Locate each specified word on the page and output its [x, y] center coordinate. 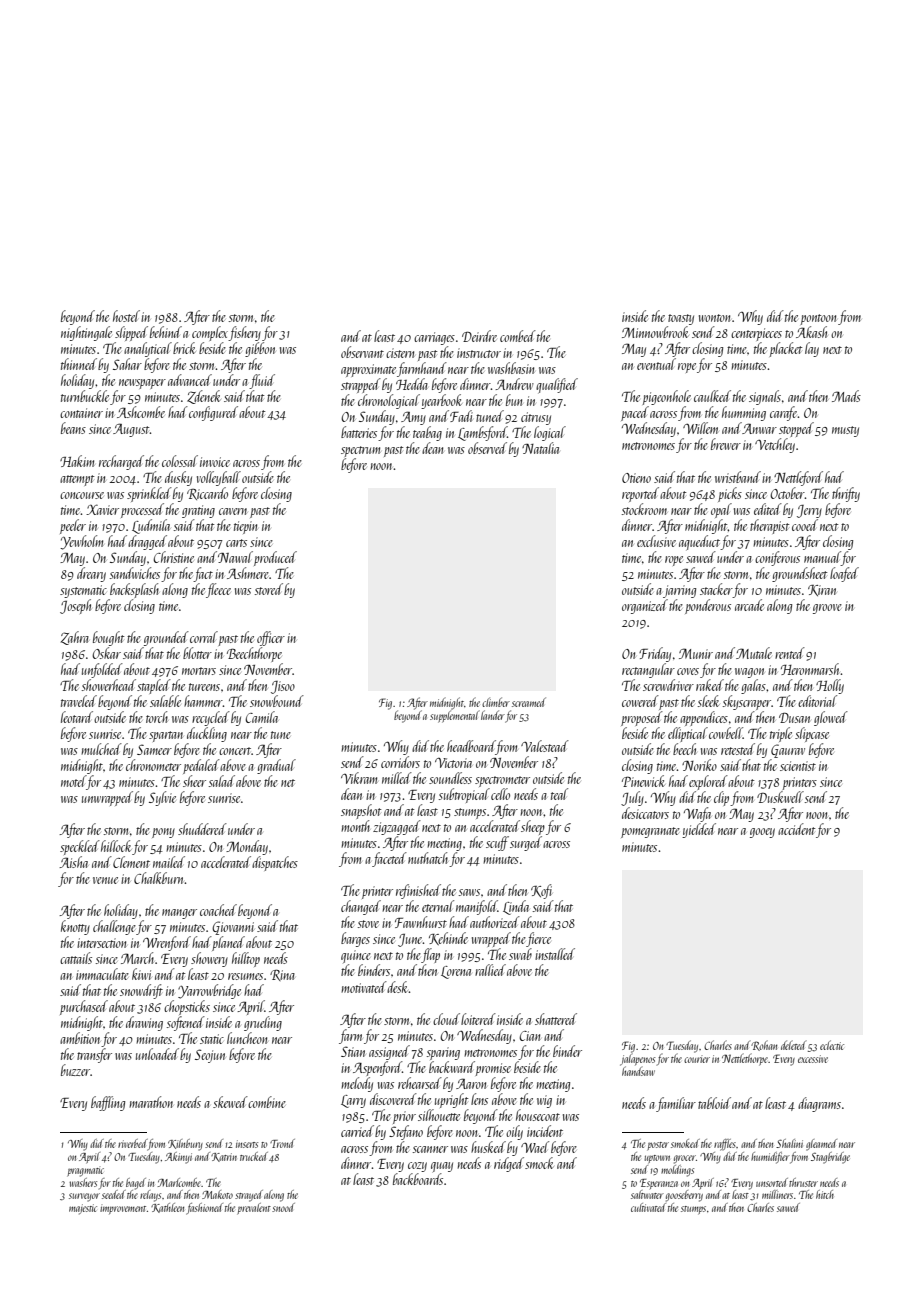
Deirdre [479, 336]
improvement [123, 1210]
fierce [538, 939]
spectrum [360, 451]
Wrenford [167, 943]
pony [163, 833]
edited [768, 509]
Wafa [697, 814]
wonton [715, 318]
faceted [389, 859]
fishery [244, 333]
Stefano [406, 1132]
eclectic [832, 1045]
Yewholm [81, 542]
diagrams [819, 1104]
